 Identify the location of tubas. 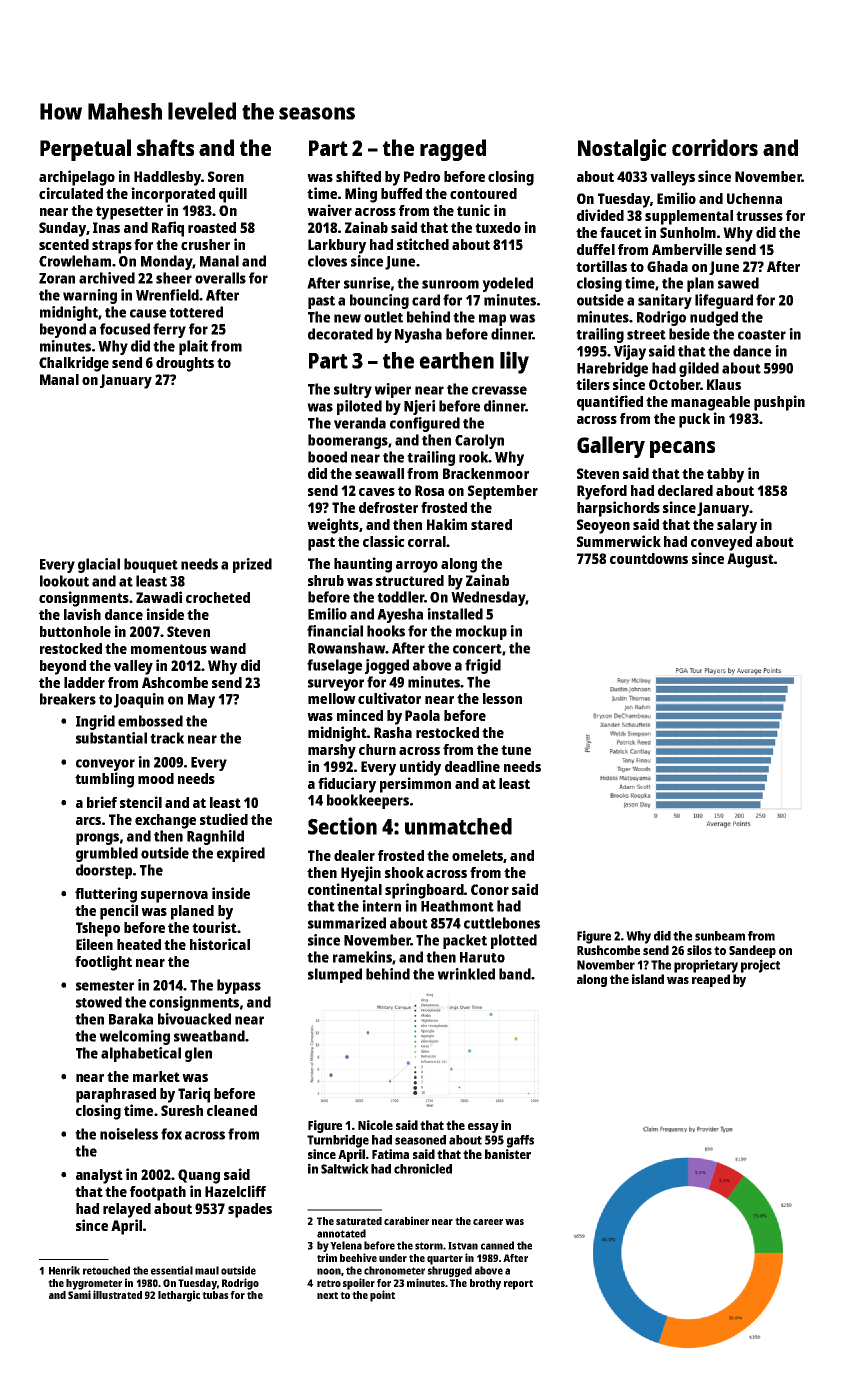
(215, 1295).
